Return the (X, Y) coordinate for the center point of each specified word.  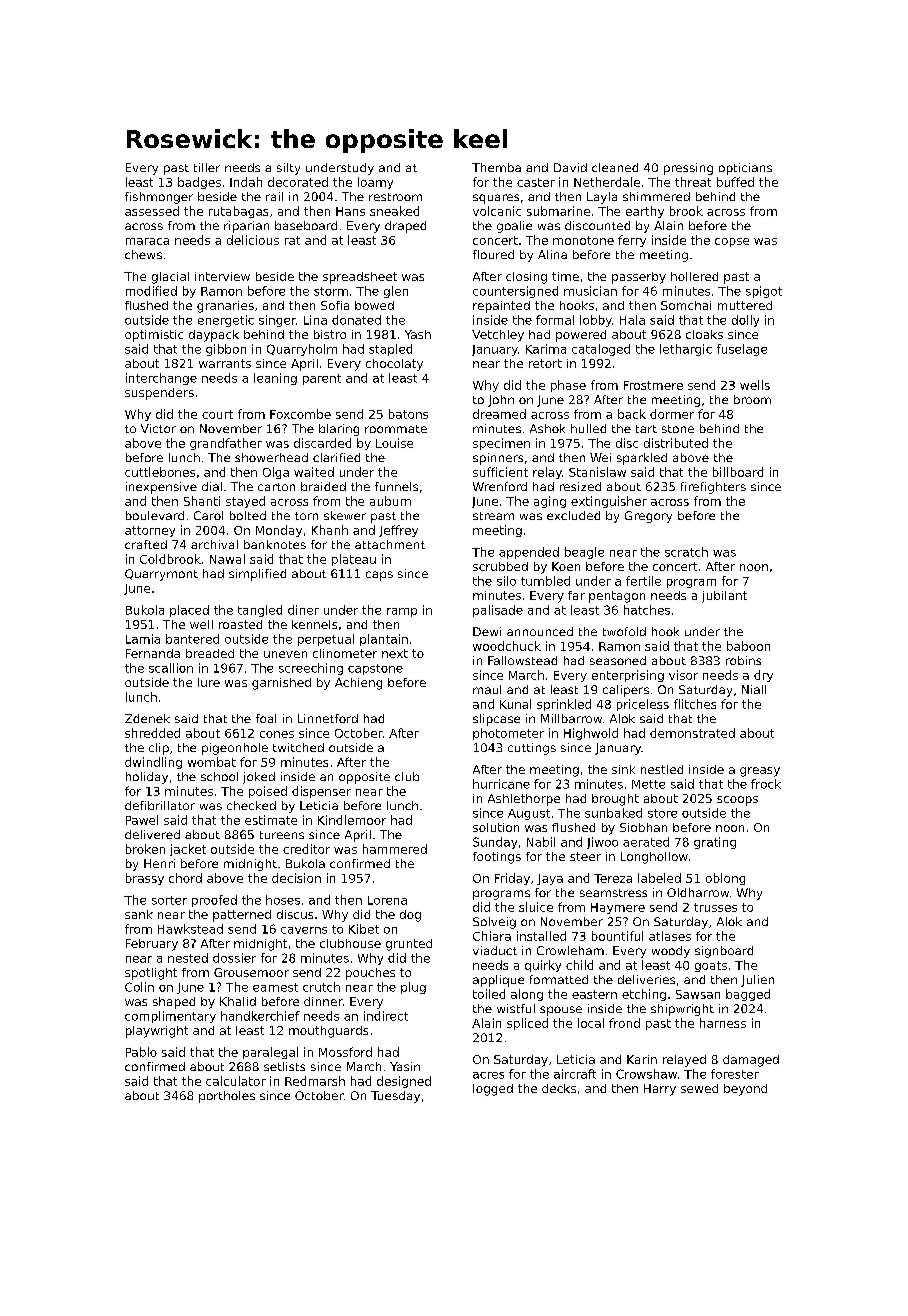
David (570, 167)
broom (752, 399)
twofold (624, 631)
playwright (157, 1032)
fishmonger (159, 198)
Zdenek (147, 718)
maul (487, 689)
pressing (688, 169)
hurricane (501, 784)
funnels (396, 486)
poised (268, 792)
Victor (158, 428)
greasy (760, 772)
